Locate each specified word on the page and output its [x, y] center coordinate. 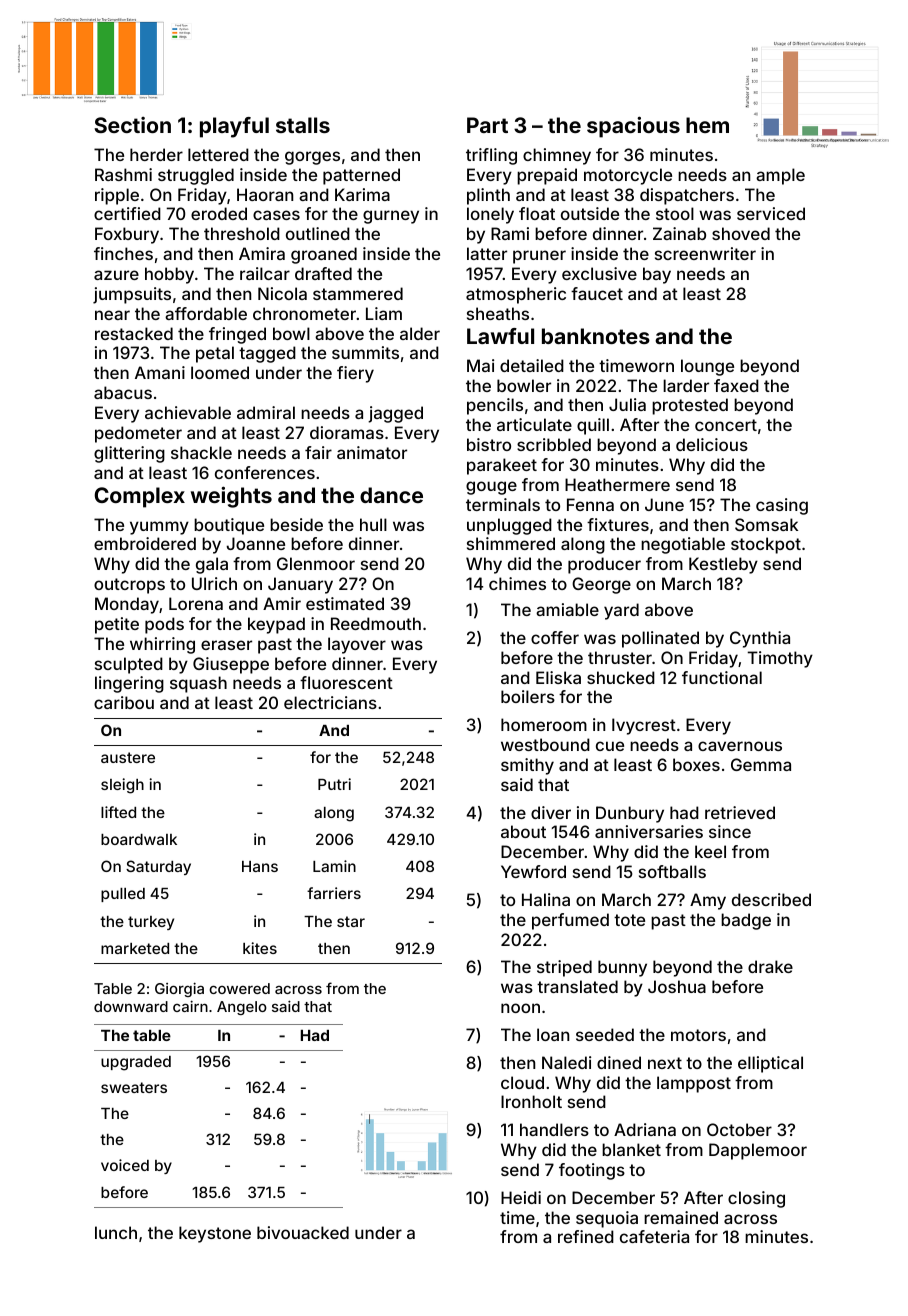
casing [782, 506]
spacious [633, 127]
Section [132, 125]
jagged [395, 414]
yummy [159, 528]
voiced [125, 1165]
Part [487, 125]
